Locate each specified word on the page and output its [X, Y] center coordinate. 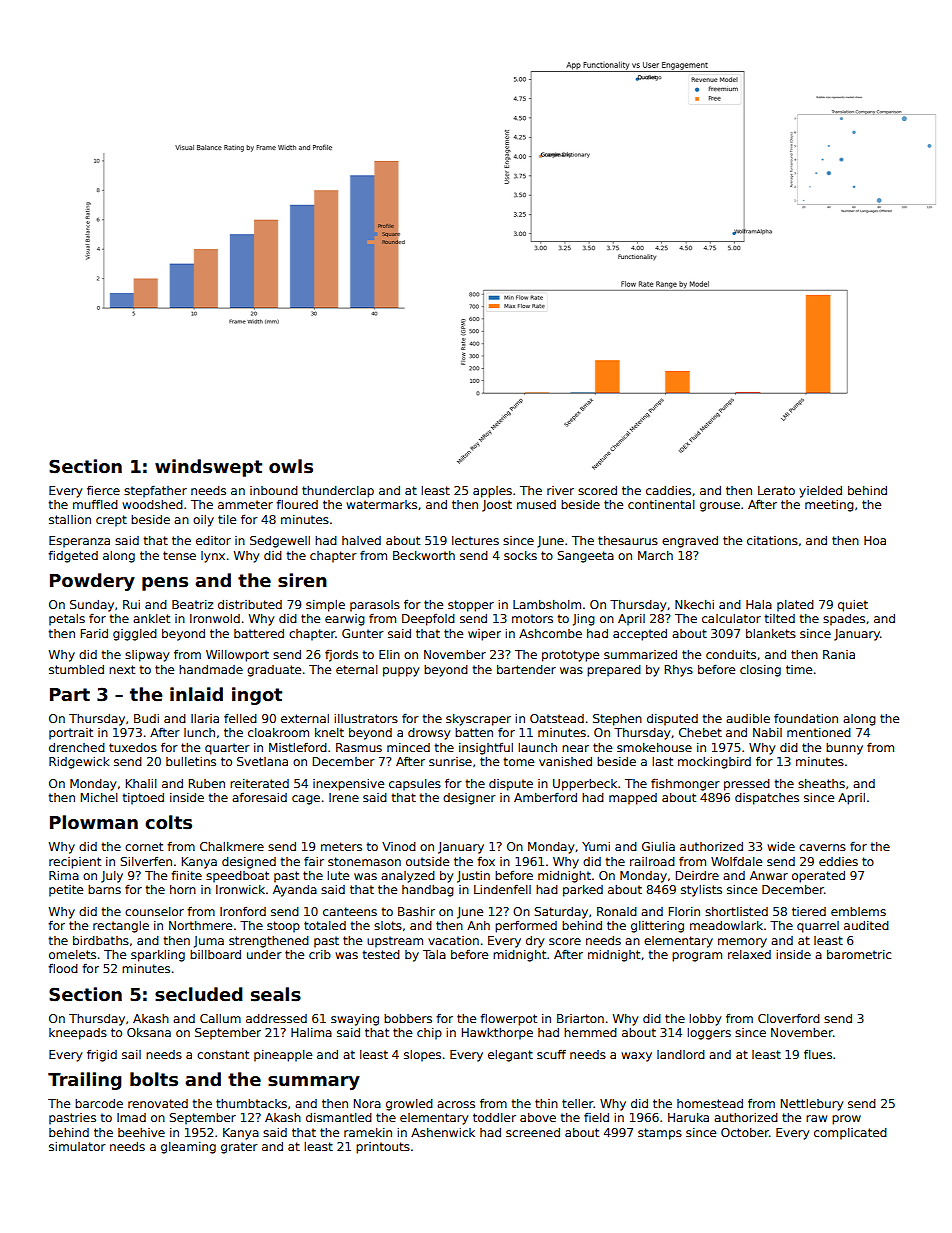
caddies [668, 490]
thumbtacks [251, 1103]
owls [291, 466]
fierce [103, 490]
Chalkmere [232, 846]
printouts [383, 1148]
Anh [478, 925]
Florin [684, 911]
